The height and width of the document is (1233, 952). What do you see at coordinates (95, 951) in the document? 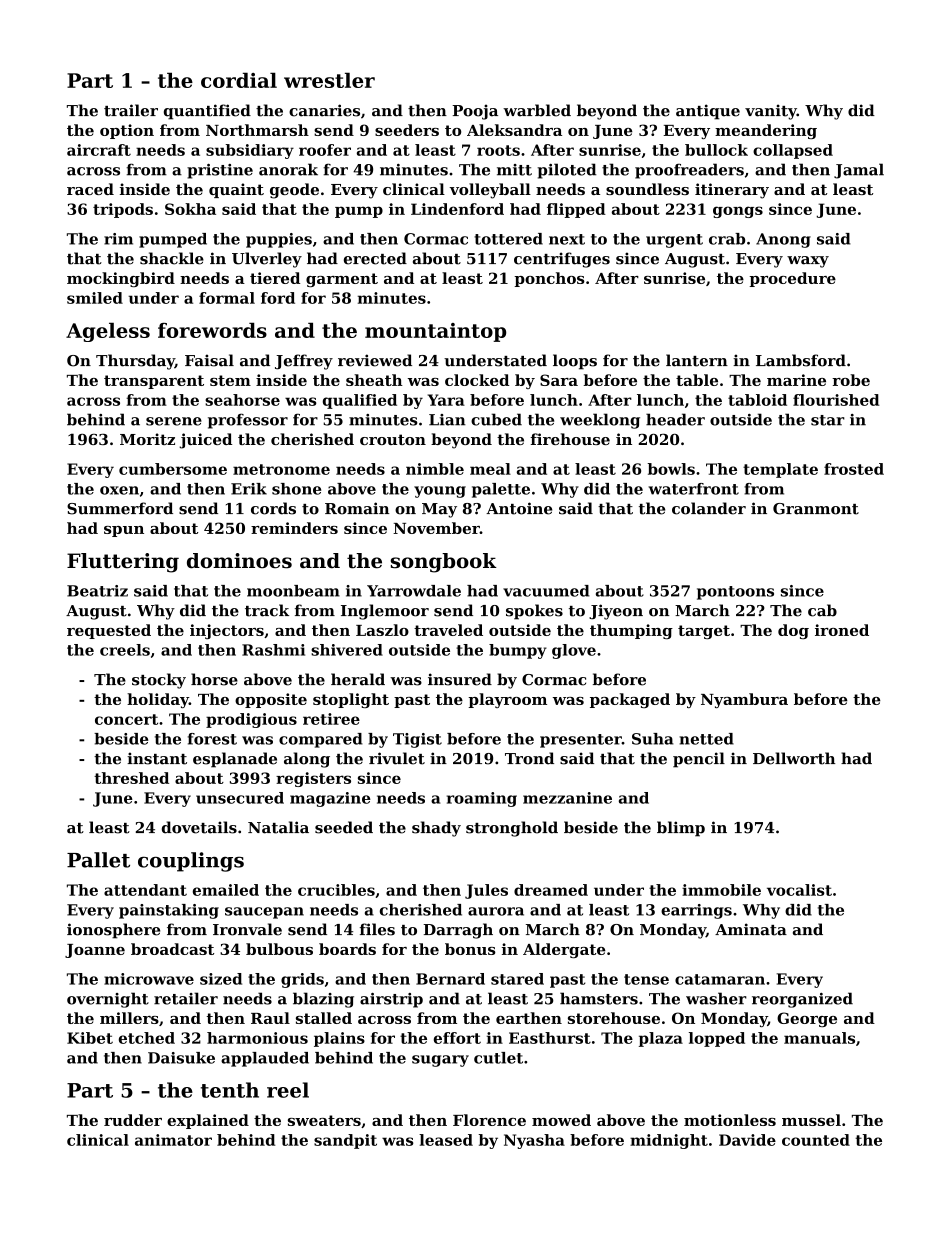
I see `Joanne` at bounding box center [95, 951].
